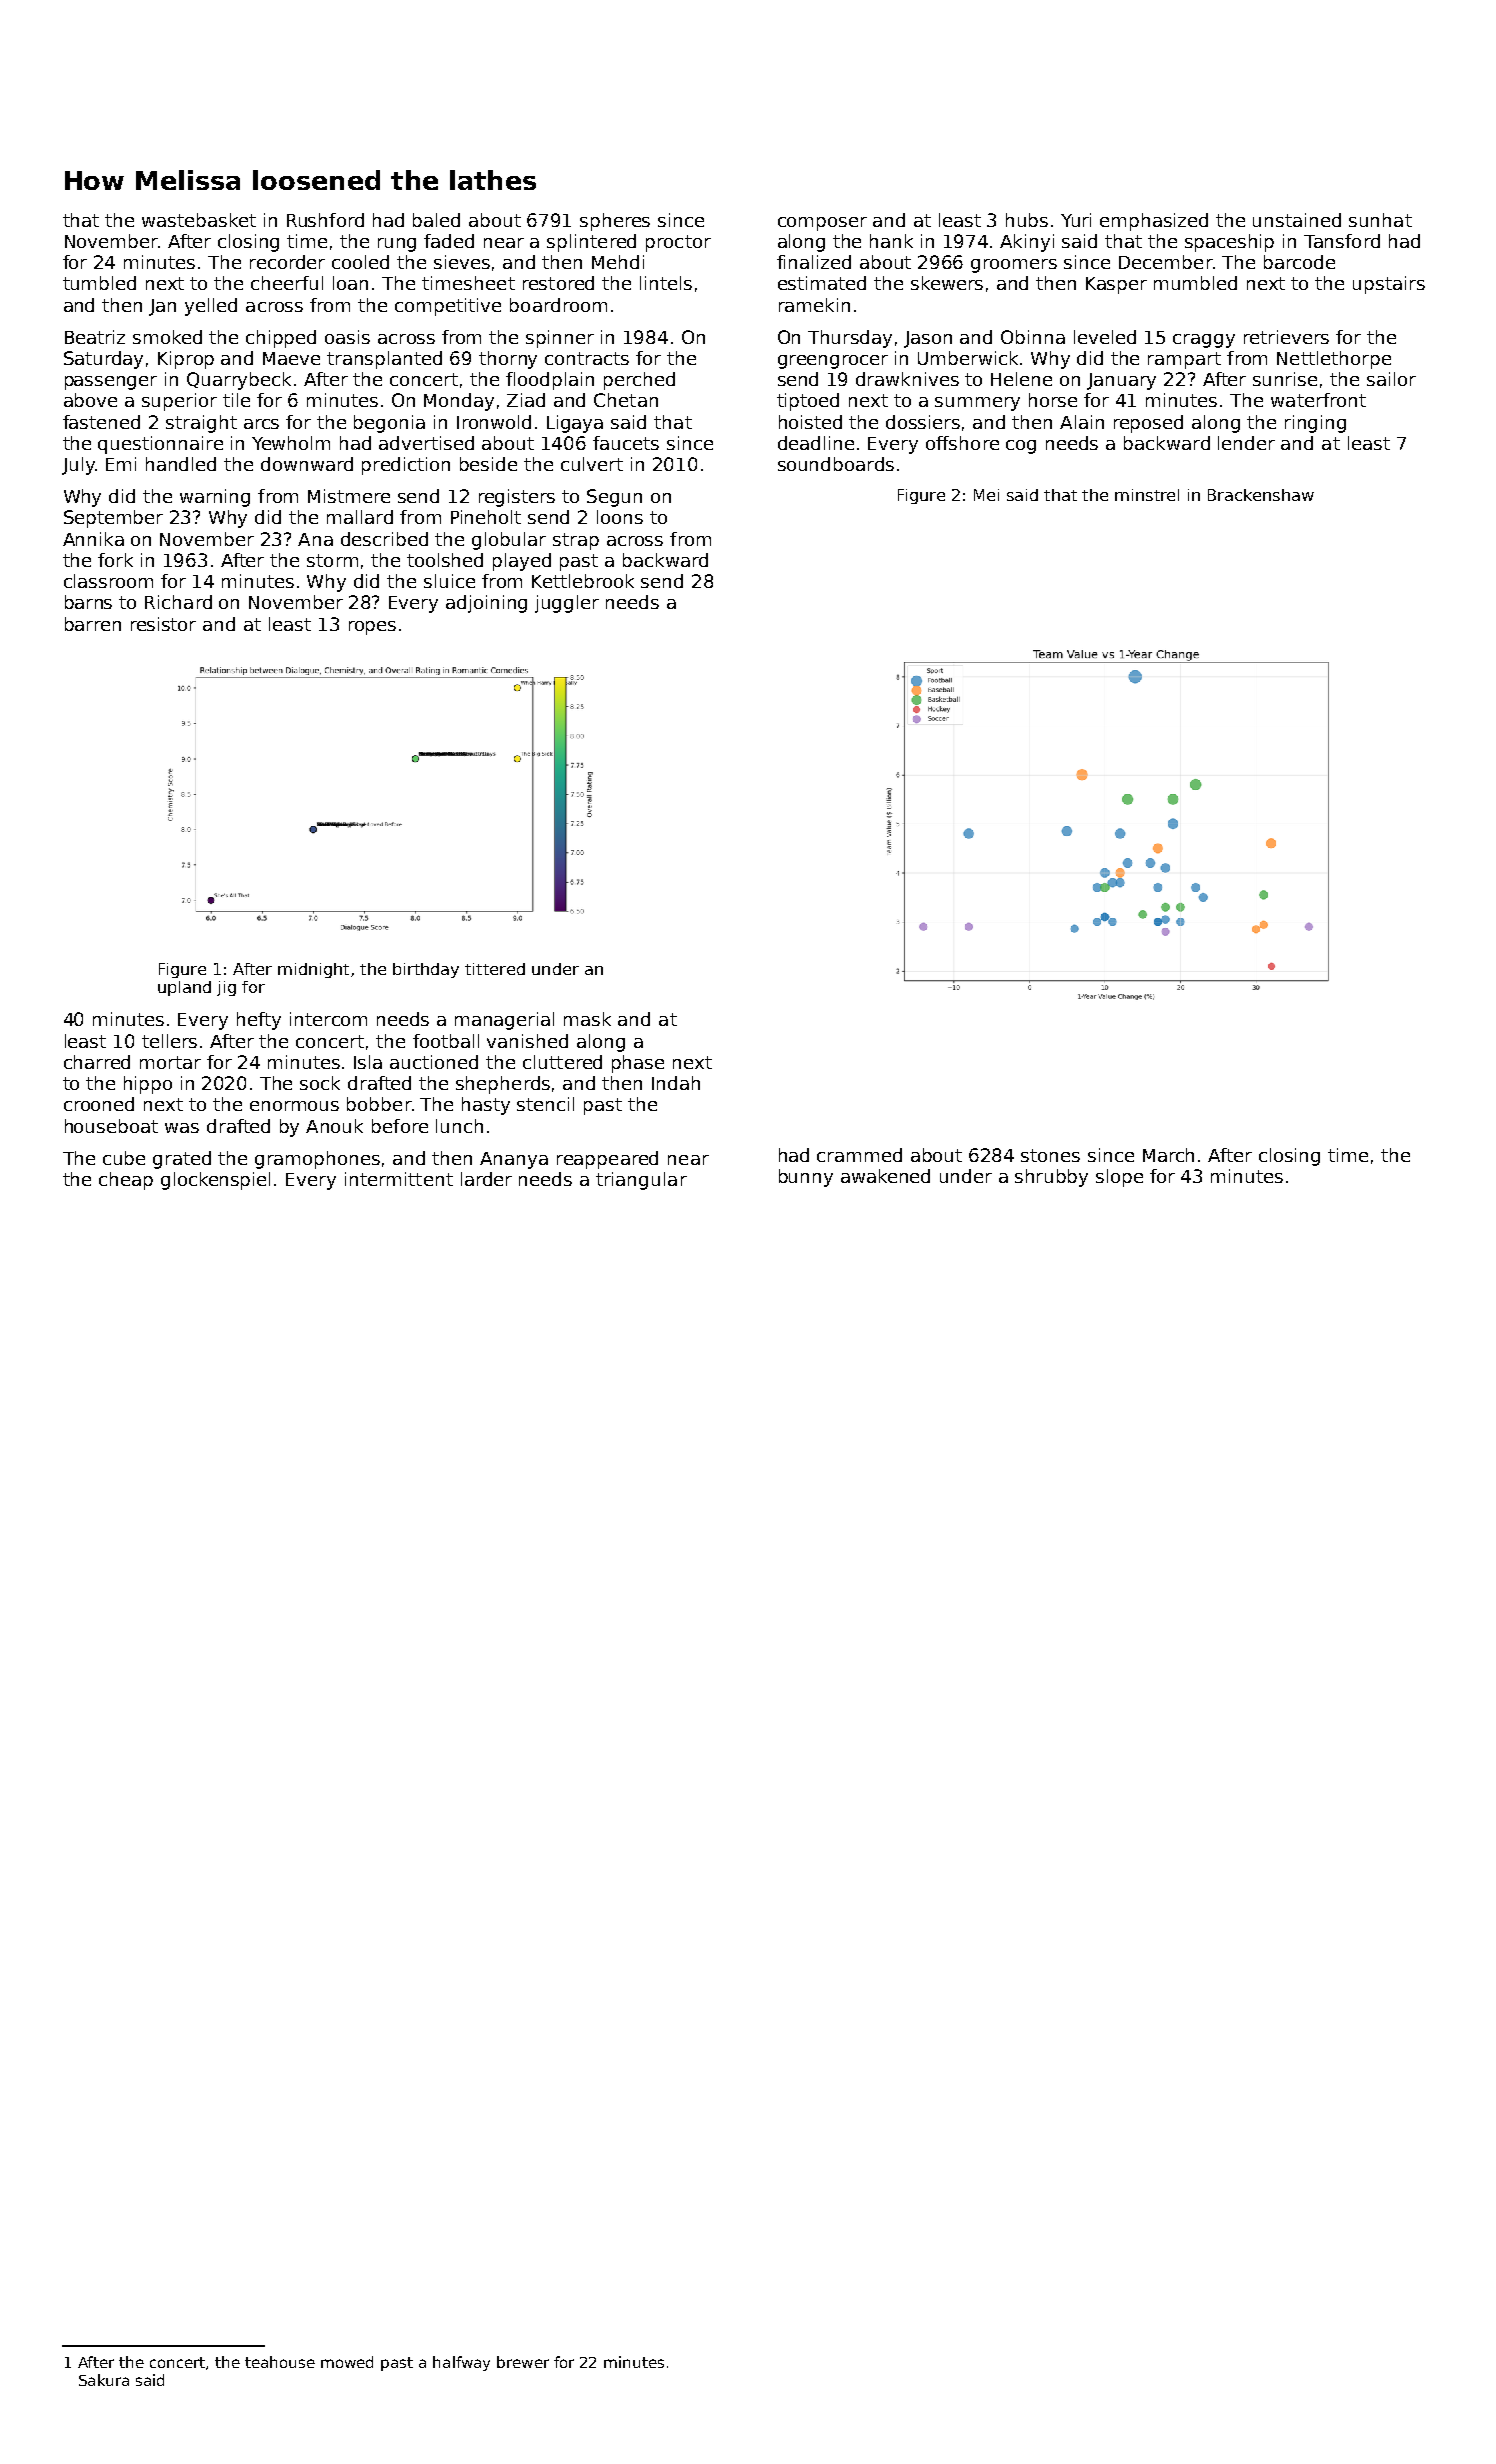  What do you see at coordinates (163, 624) in the screenshot?
I see `resistor` at bounding box center [163, 624].
